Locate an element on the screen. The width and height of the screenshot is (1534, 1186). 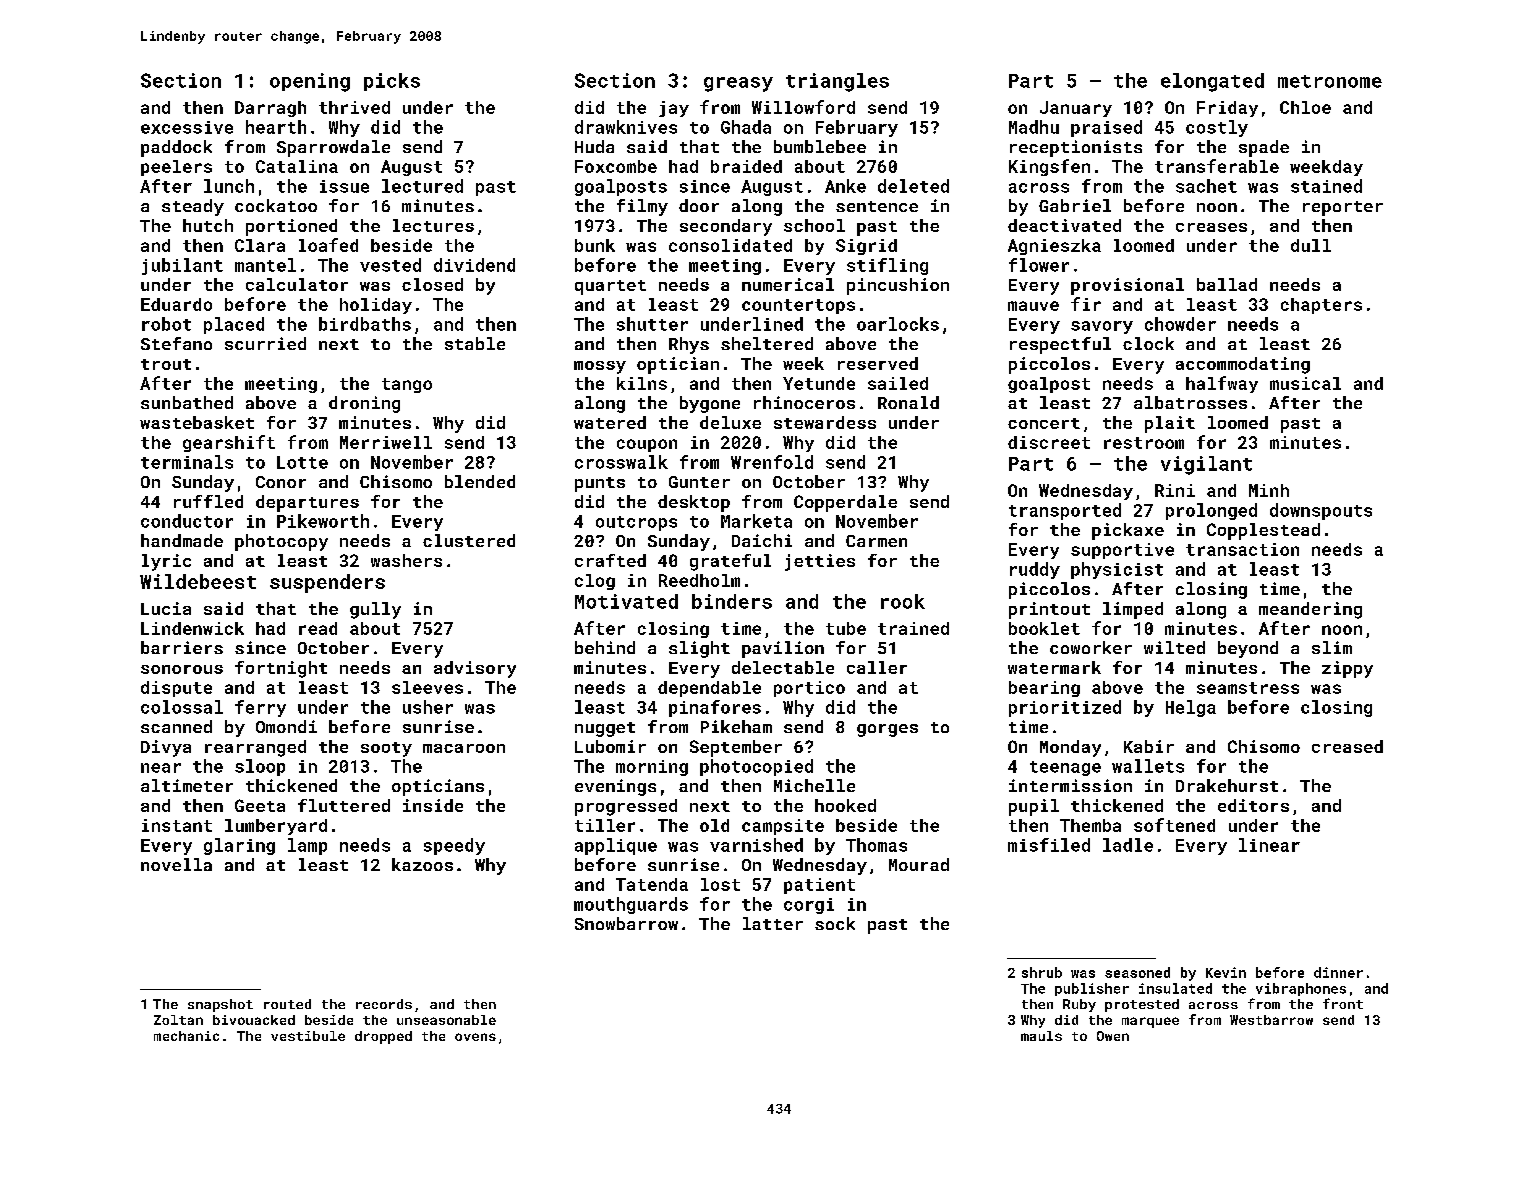
excessive is located at coordinates (187, 127).
